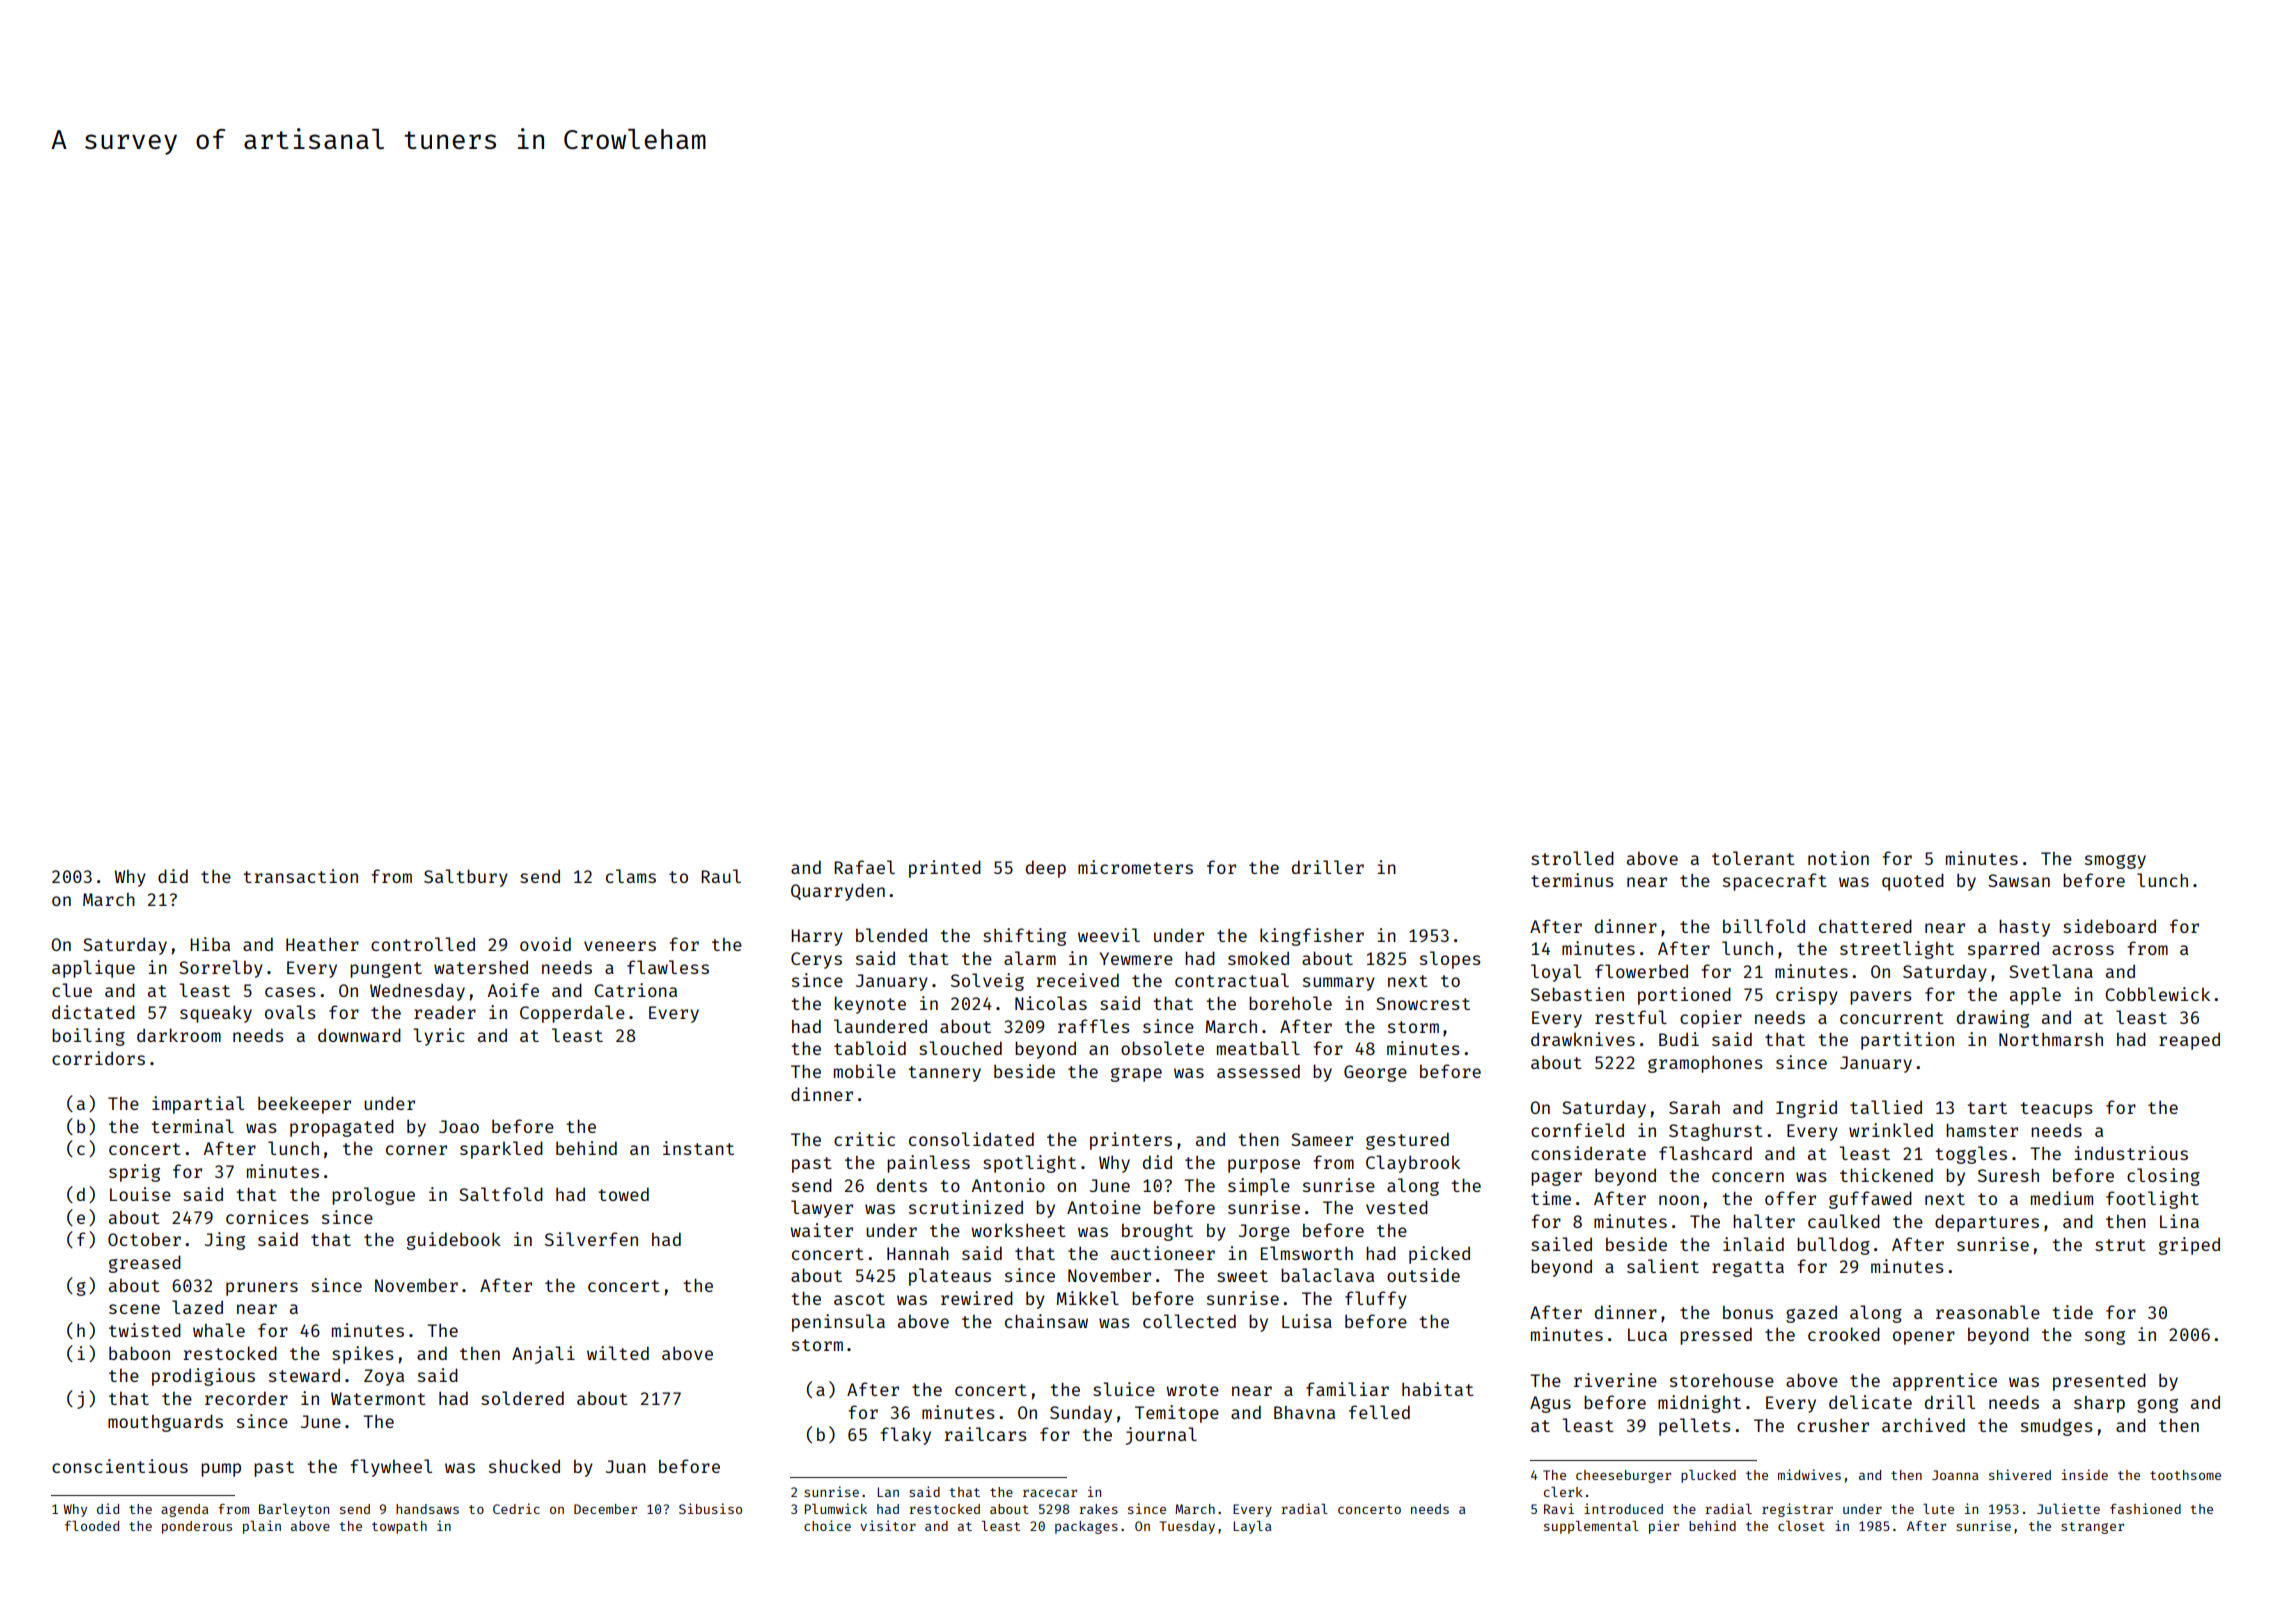 The height and width of the screenshot is (1614, 2283). Describe the element at coordinates (2157, 994) in the screenshot. I see `Cobblewick` at that location.
